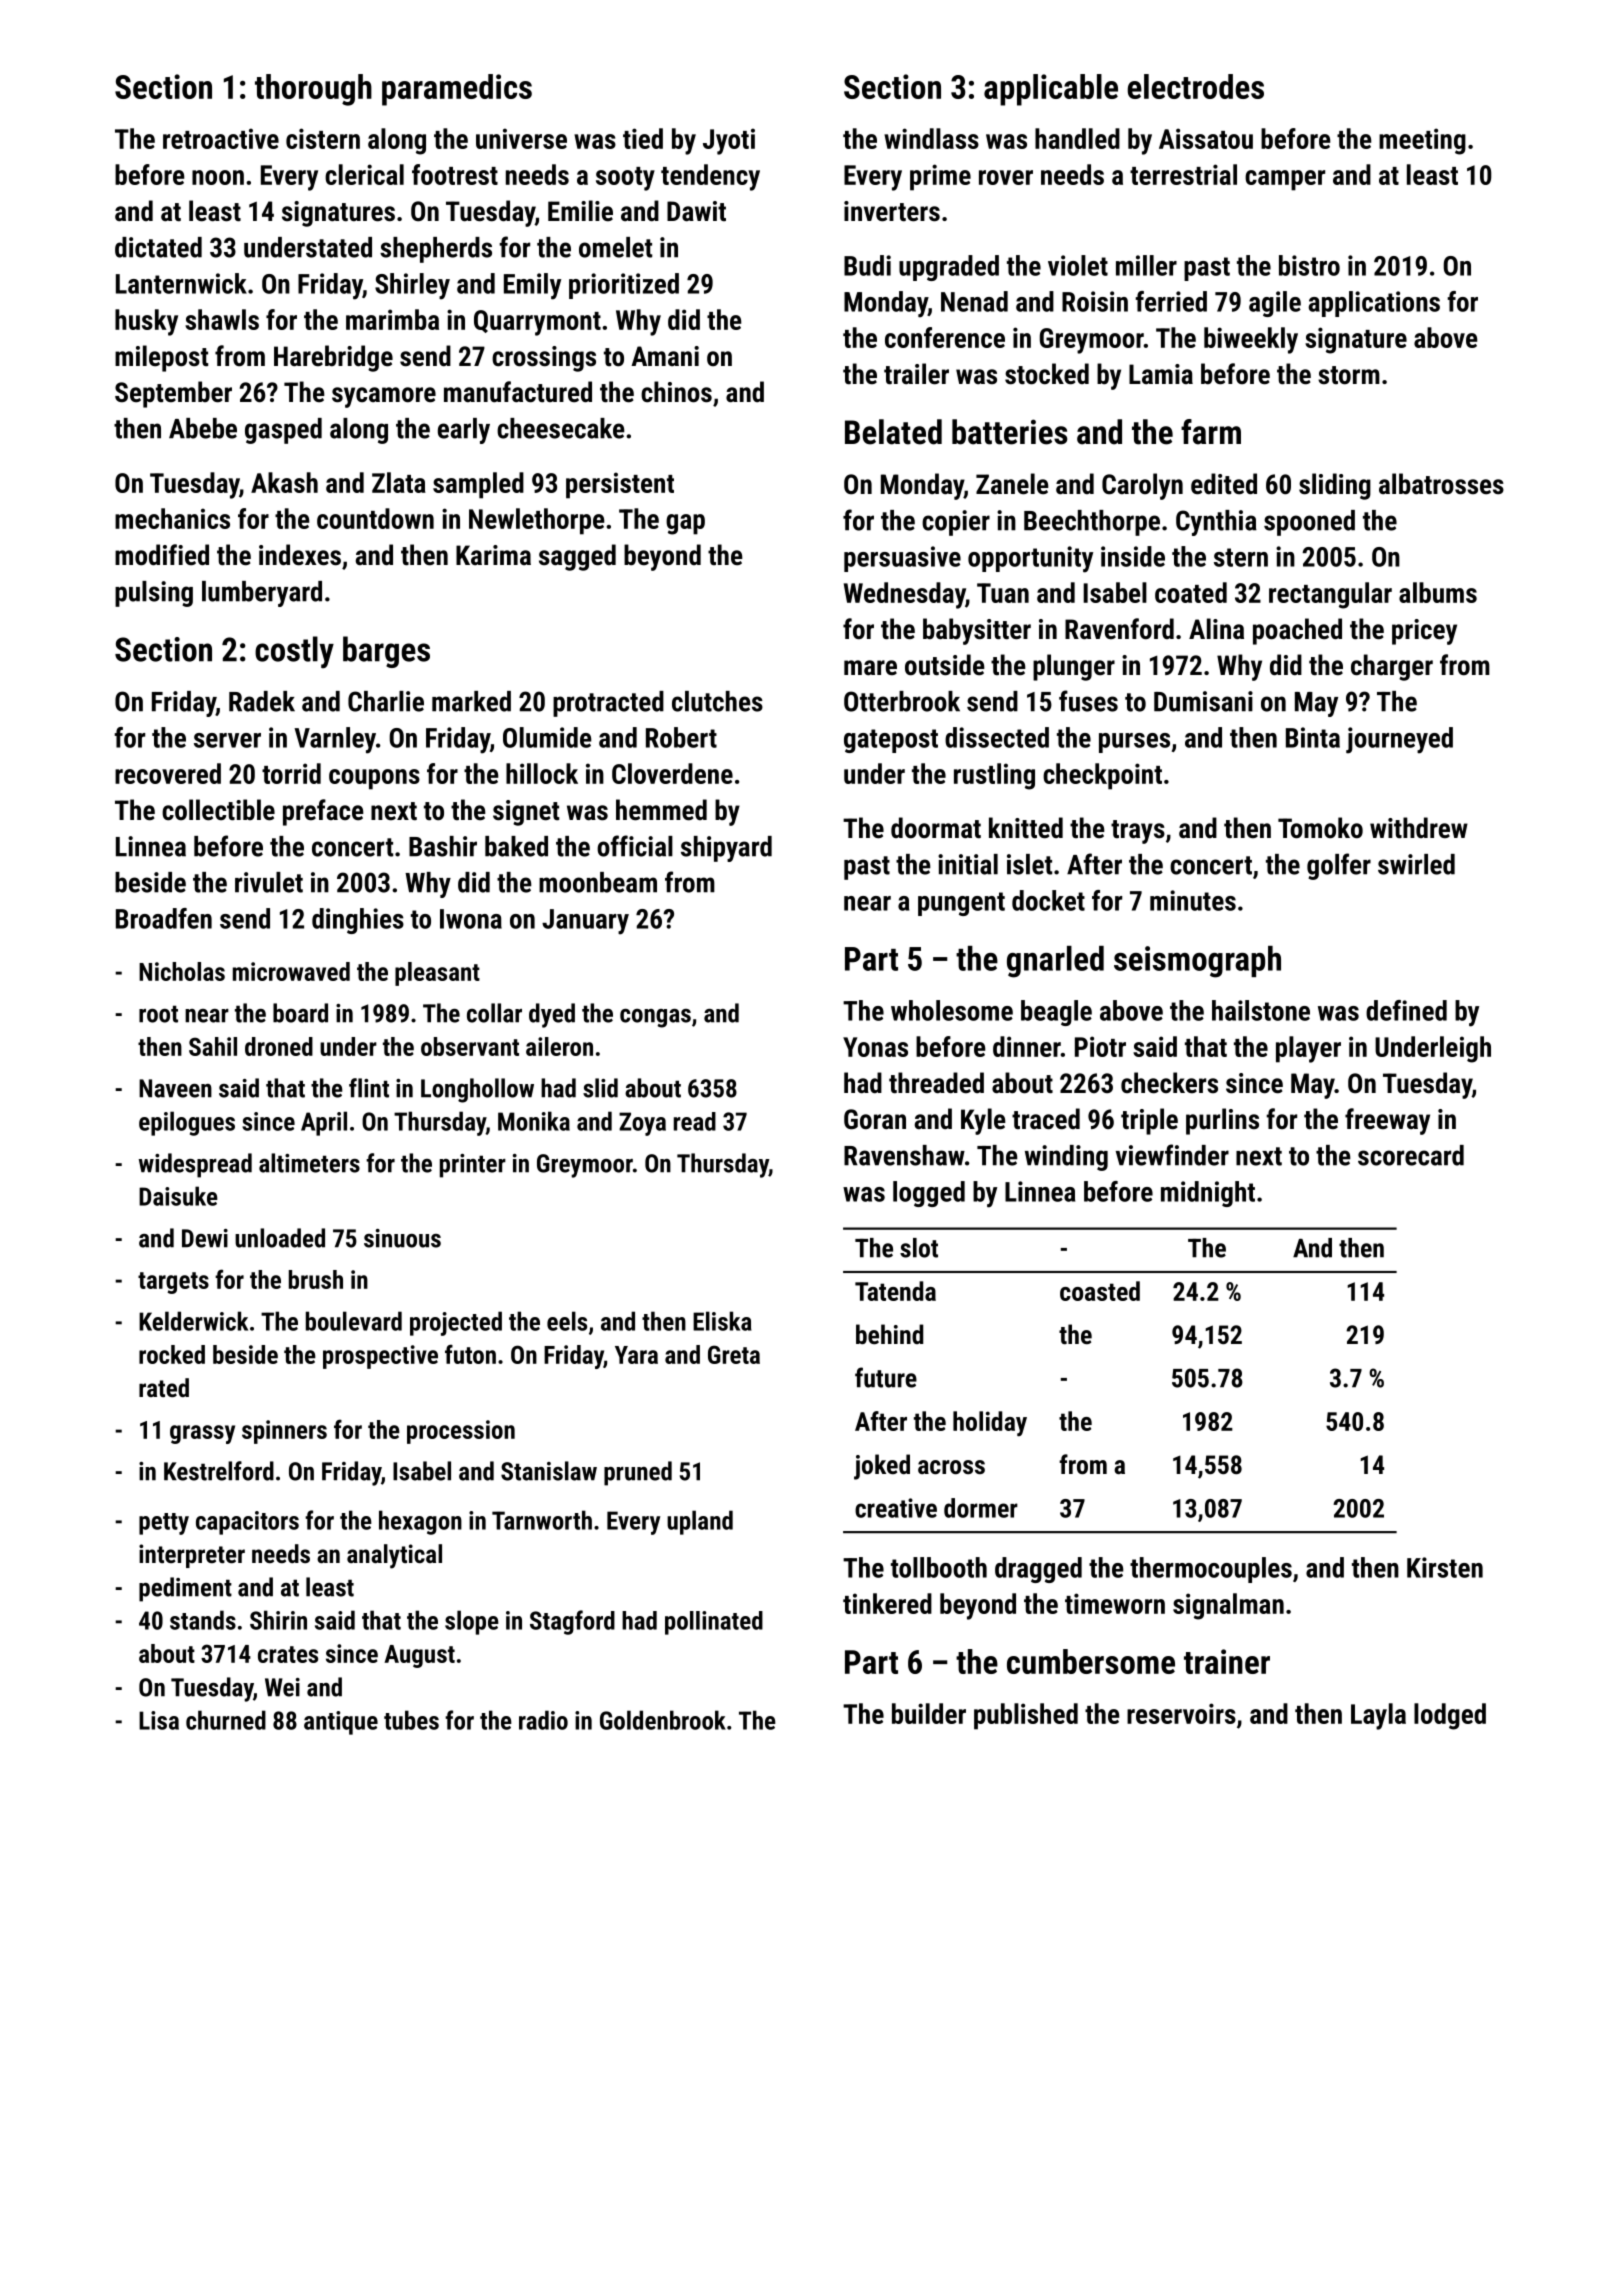 This screenshot has width=1620, height=2292. What do you see at coordinates (221, 138) in the screenshot?
I see `retroactive` at bounding box center [221, 138].
